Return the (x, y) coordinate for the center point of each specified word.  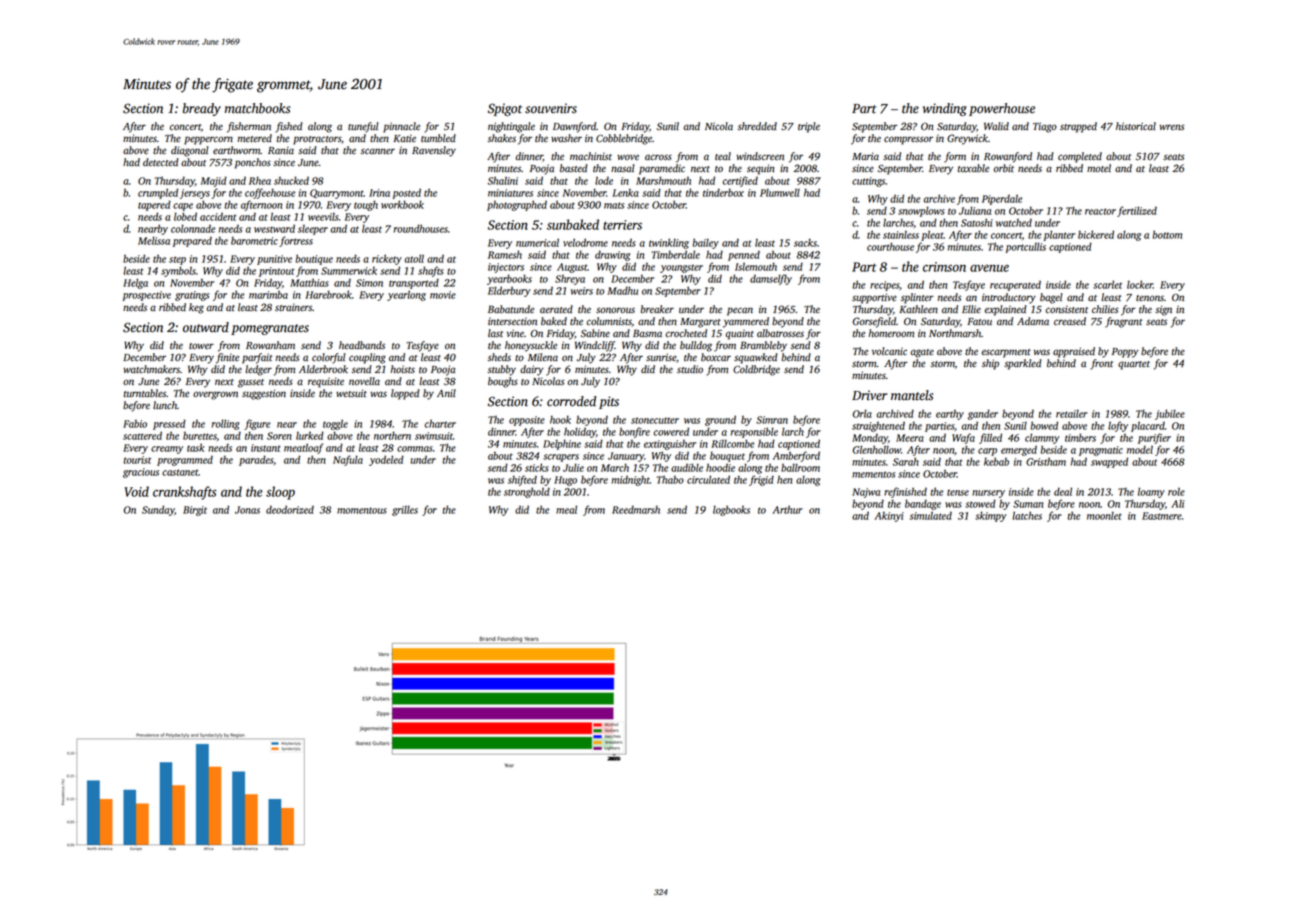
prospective (146, 296)
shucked (291, 180)
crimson (944, 267)
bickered (1096, 234)
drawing (612, 256)
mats (614, 205)
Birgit (195, 511)
